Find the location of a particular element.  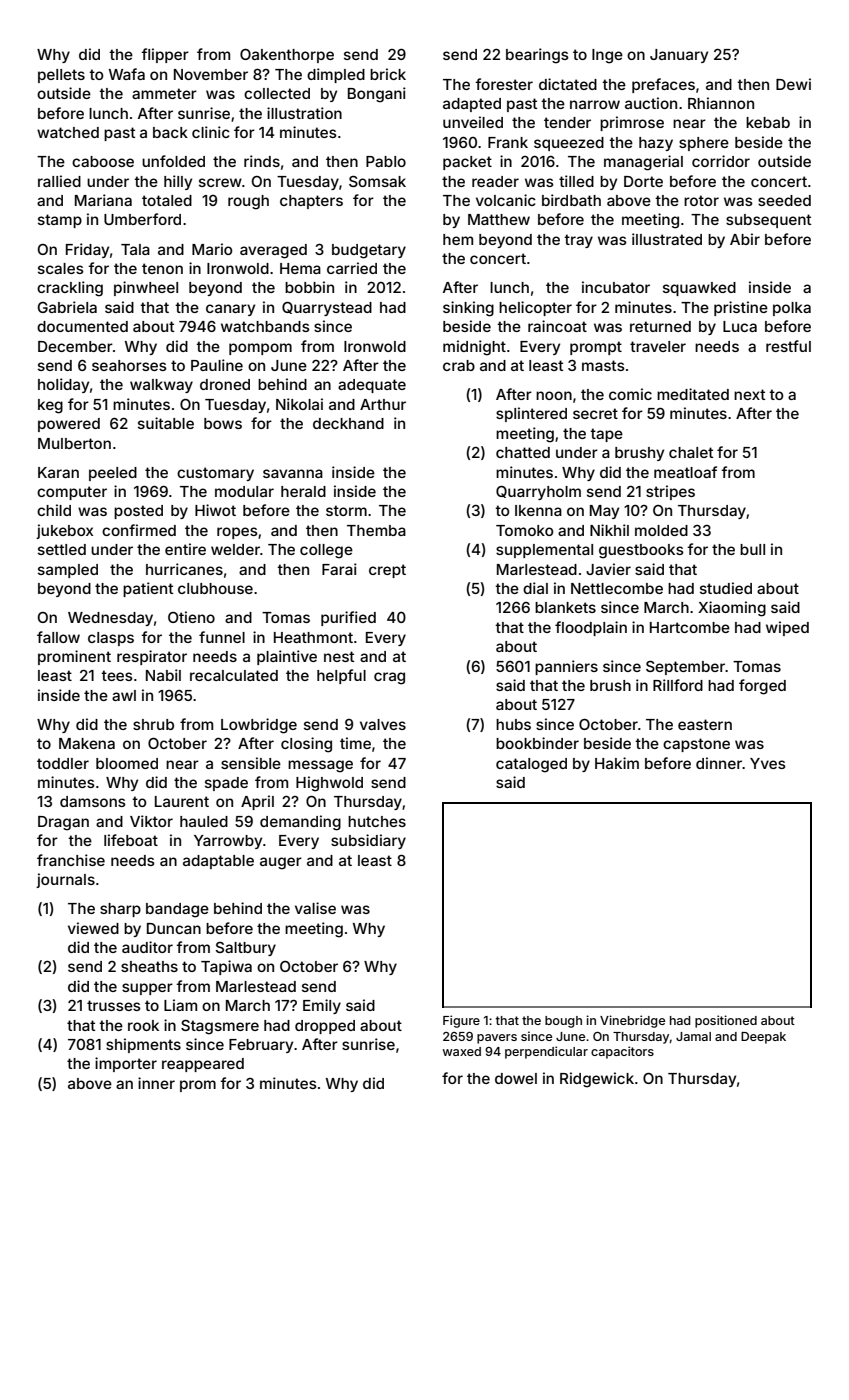

Rillford is located at coordinates (678, 685).
